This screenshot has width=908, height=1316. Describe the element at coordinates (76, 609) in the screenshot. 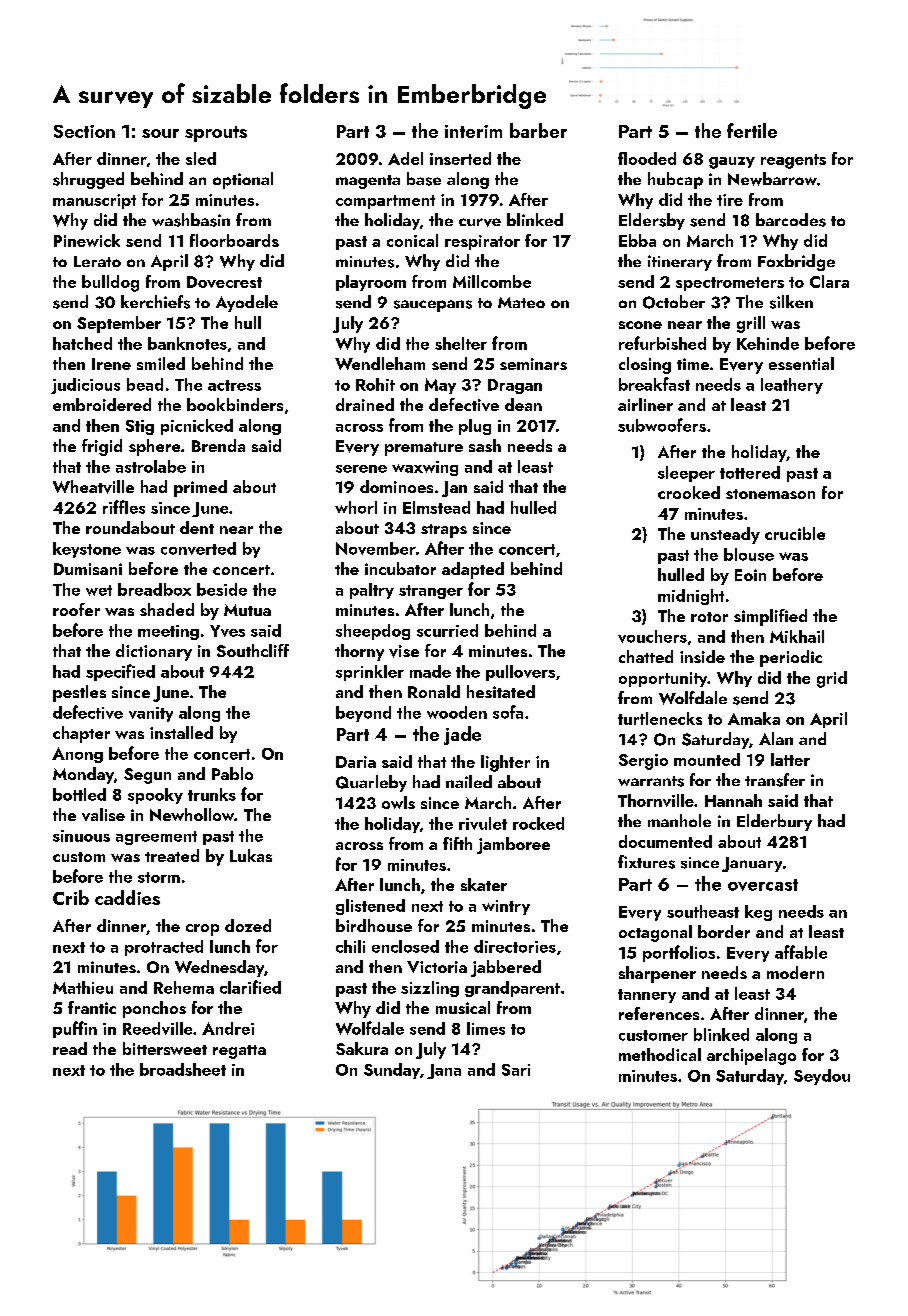

I see `roofer` at that location.
